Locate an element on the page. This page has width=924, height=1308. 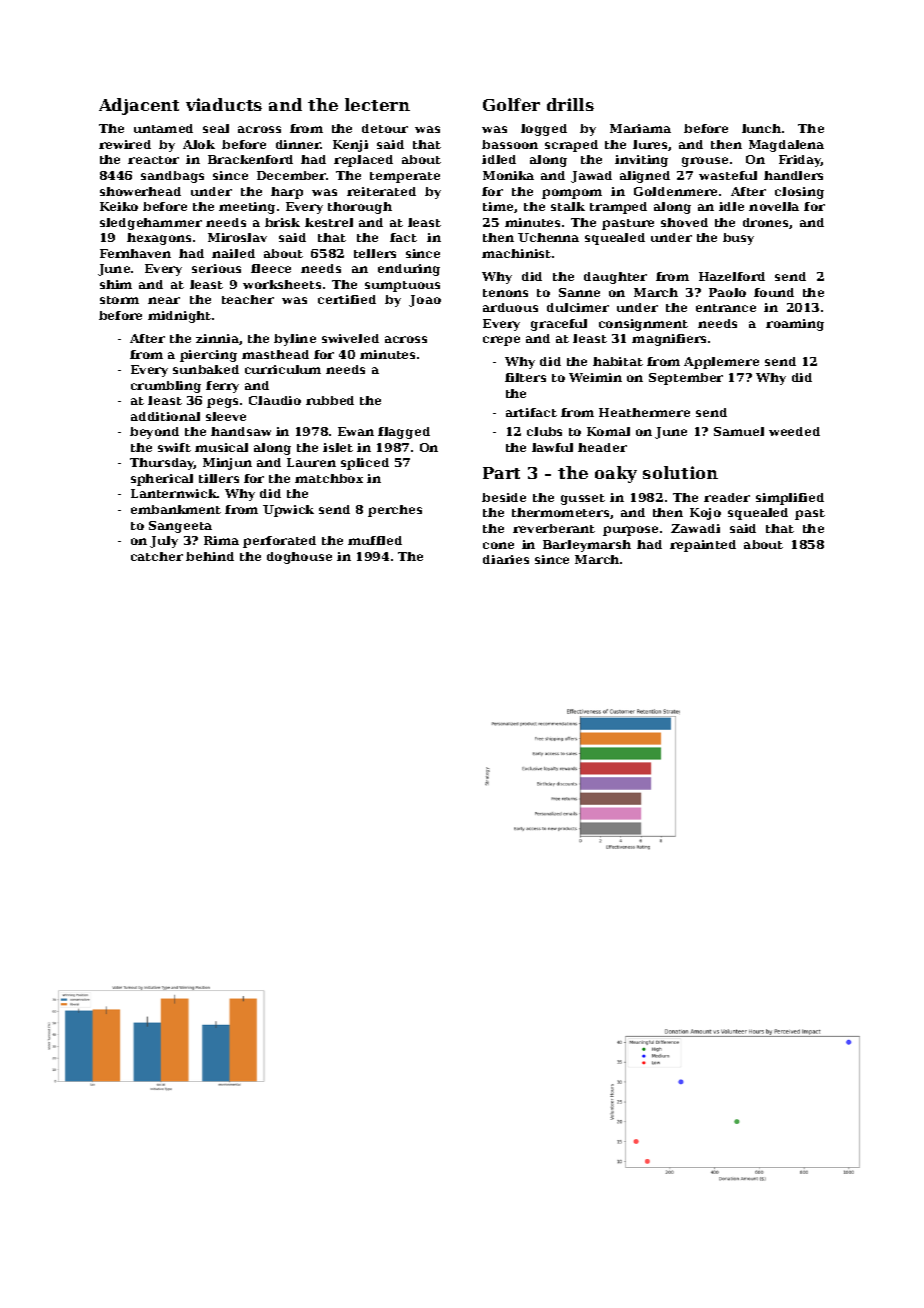
crepe is located at coordinates (501, 341).
